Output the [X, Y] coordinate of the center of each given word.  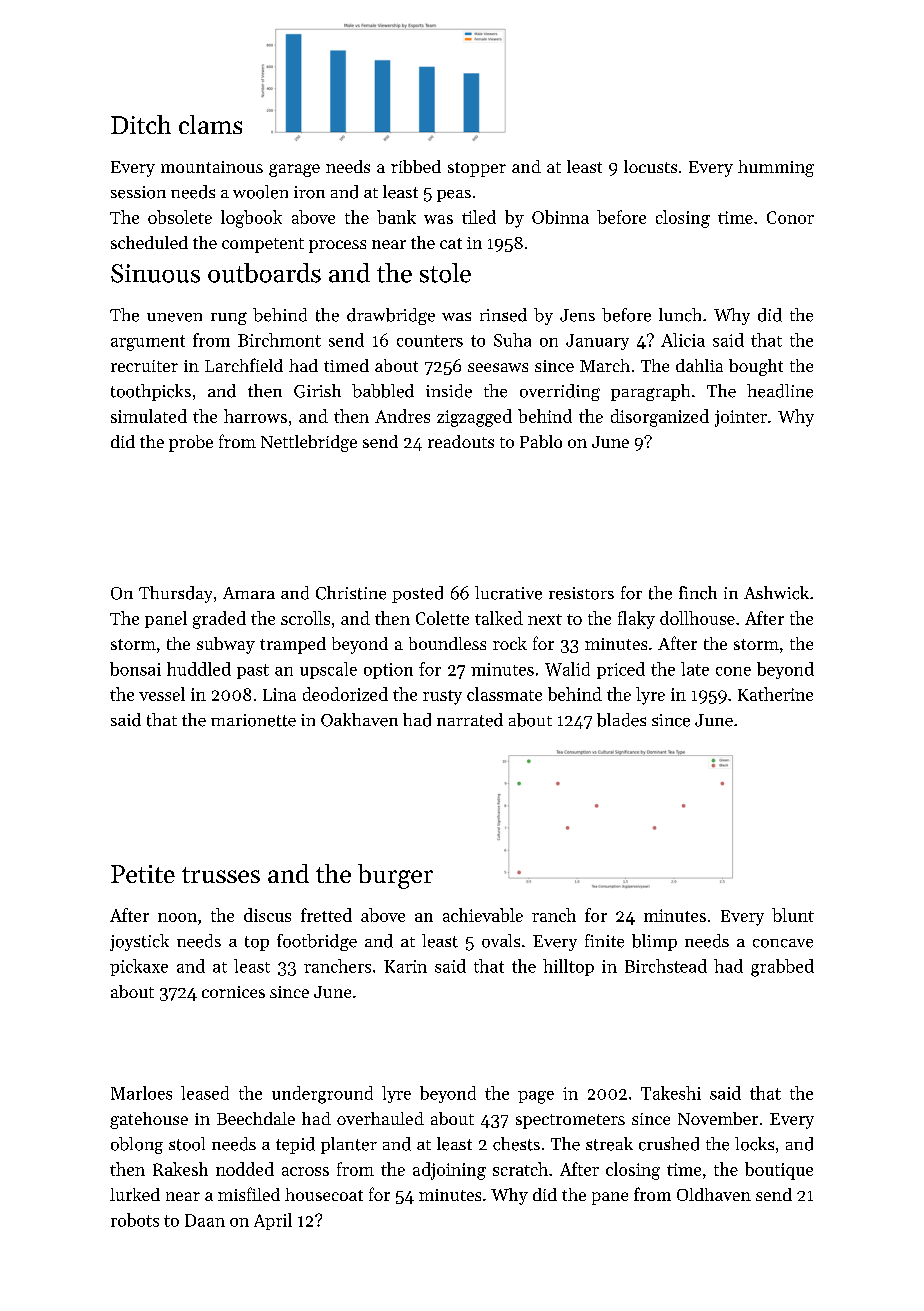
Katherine [775, 694]
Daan [205, 1220]
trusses [221, 875]
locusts [650, 166]
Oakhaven [359, 720]
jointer [741, 418]
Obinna [560, 217]
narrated [470, 720]
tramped [293, 645]
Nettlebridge [309, 443]
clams [210, 124]
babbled [383, 391]
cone [733, 671]
